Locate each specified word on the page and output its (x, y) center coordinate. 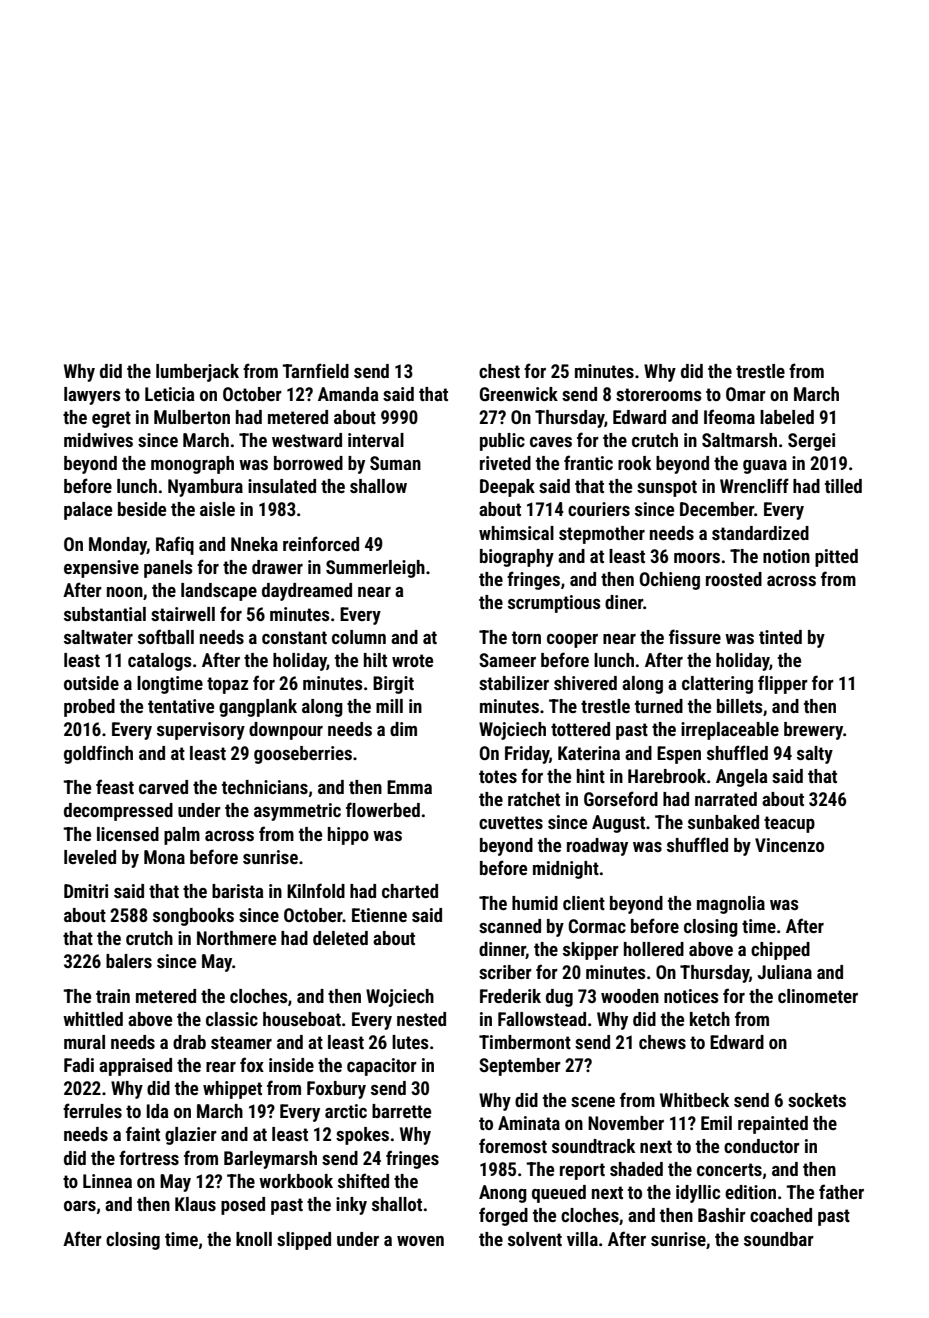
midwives (98, 440)
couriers (599, 509)
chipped (780, 951)
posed (243, 1206)
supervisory (201, 731)
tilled (843, 486)
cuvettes (511, 822)
